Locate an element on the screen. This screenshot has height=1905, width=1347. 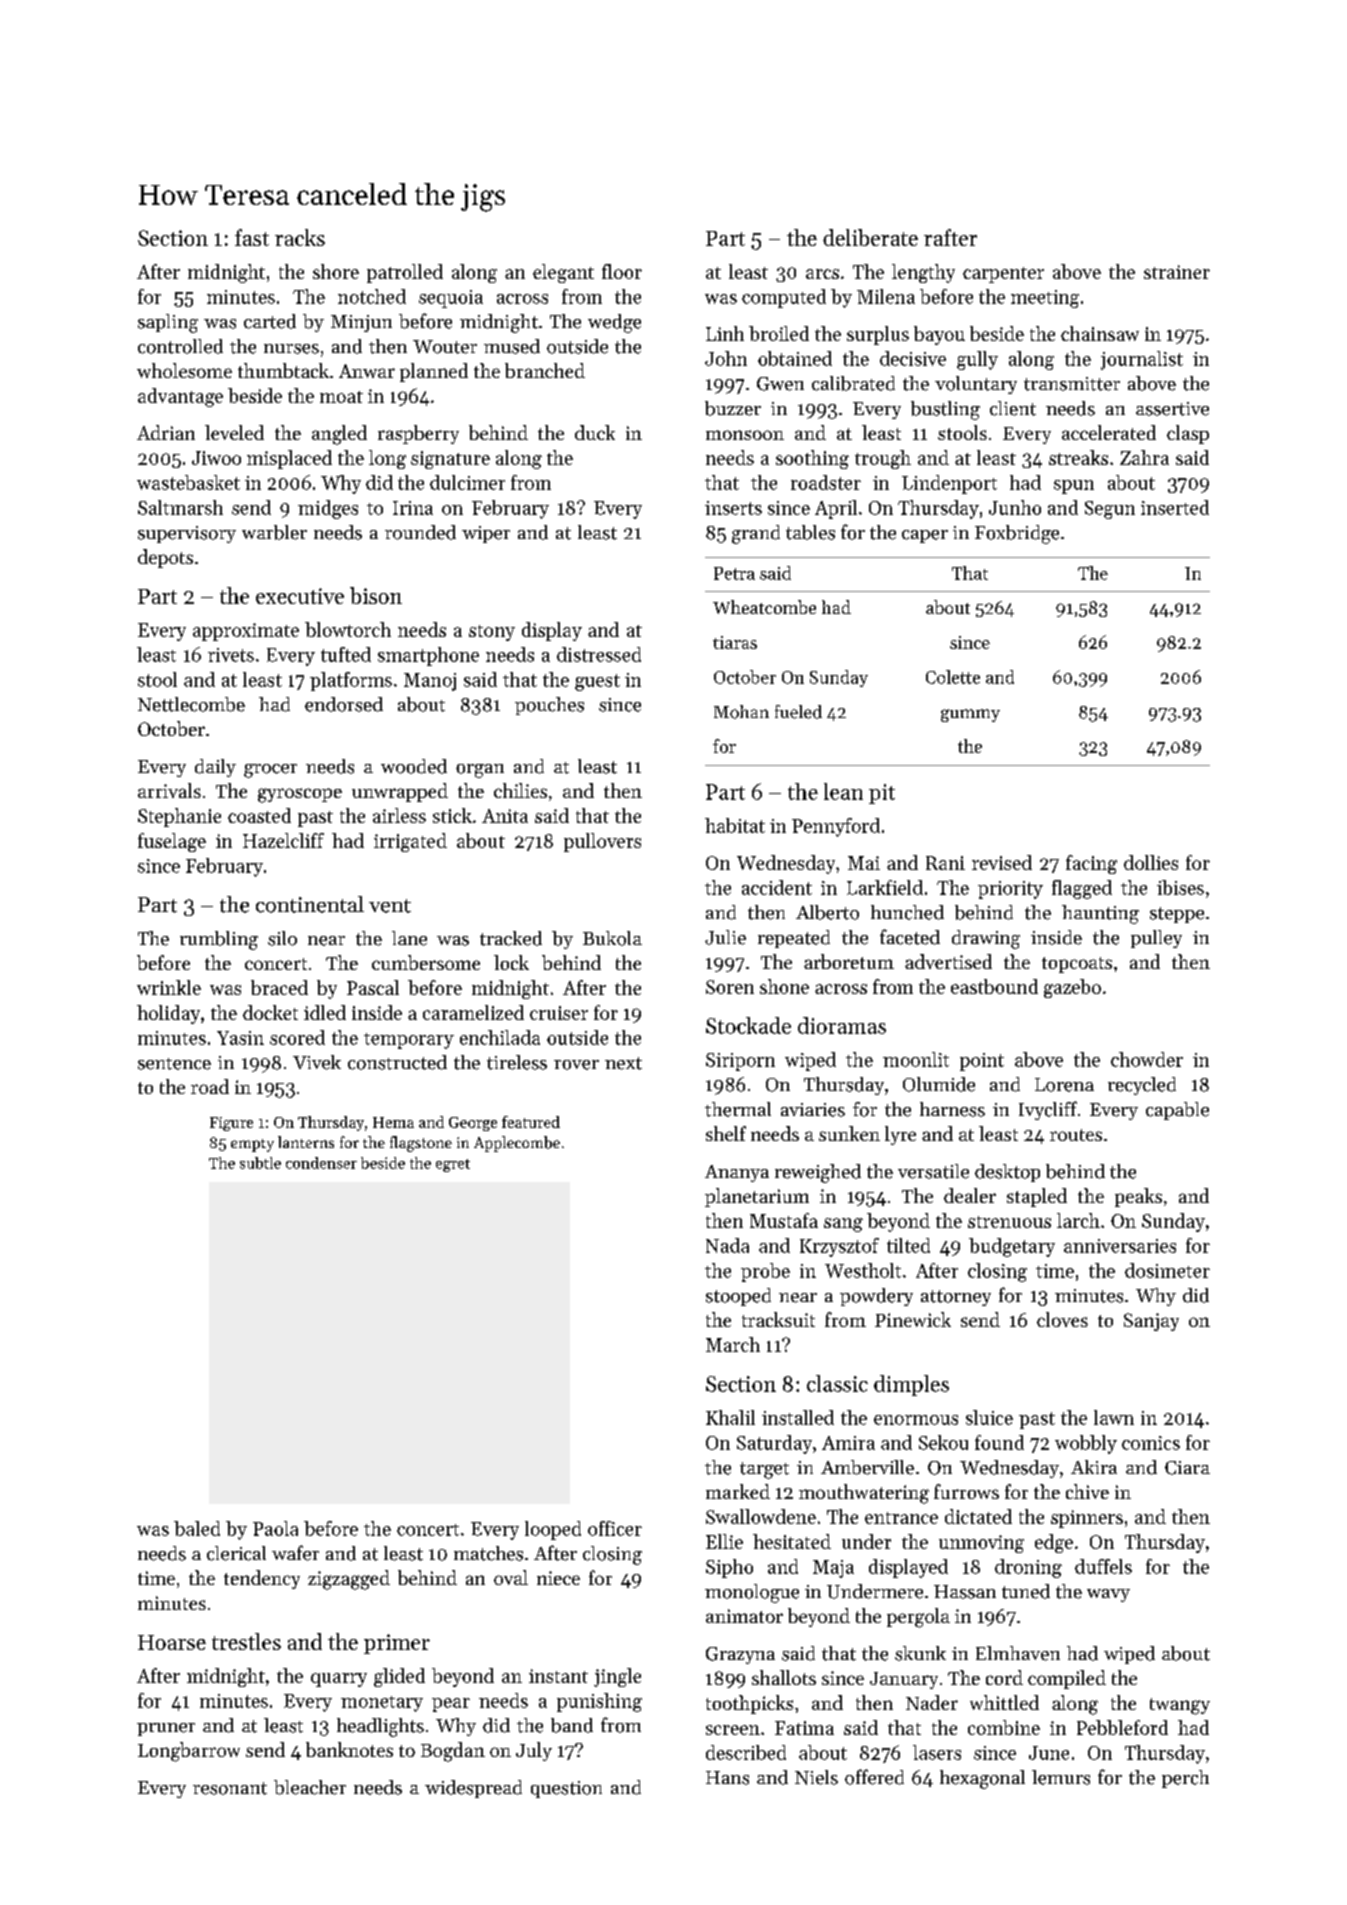
thumbtack is located at coordinates (283, 370).
